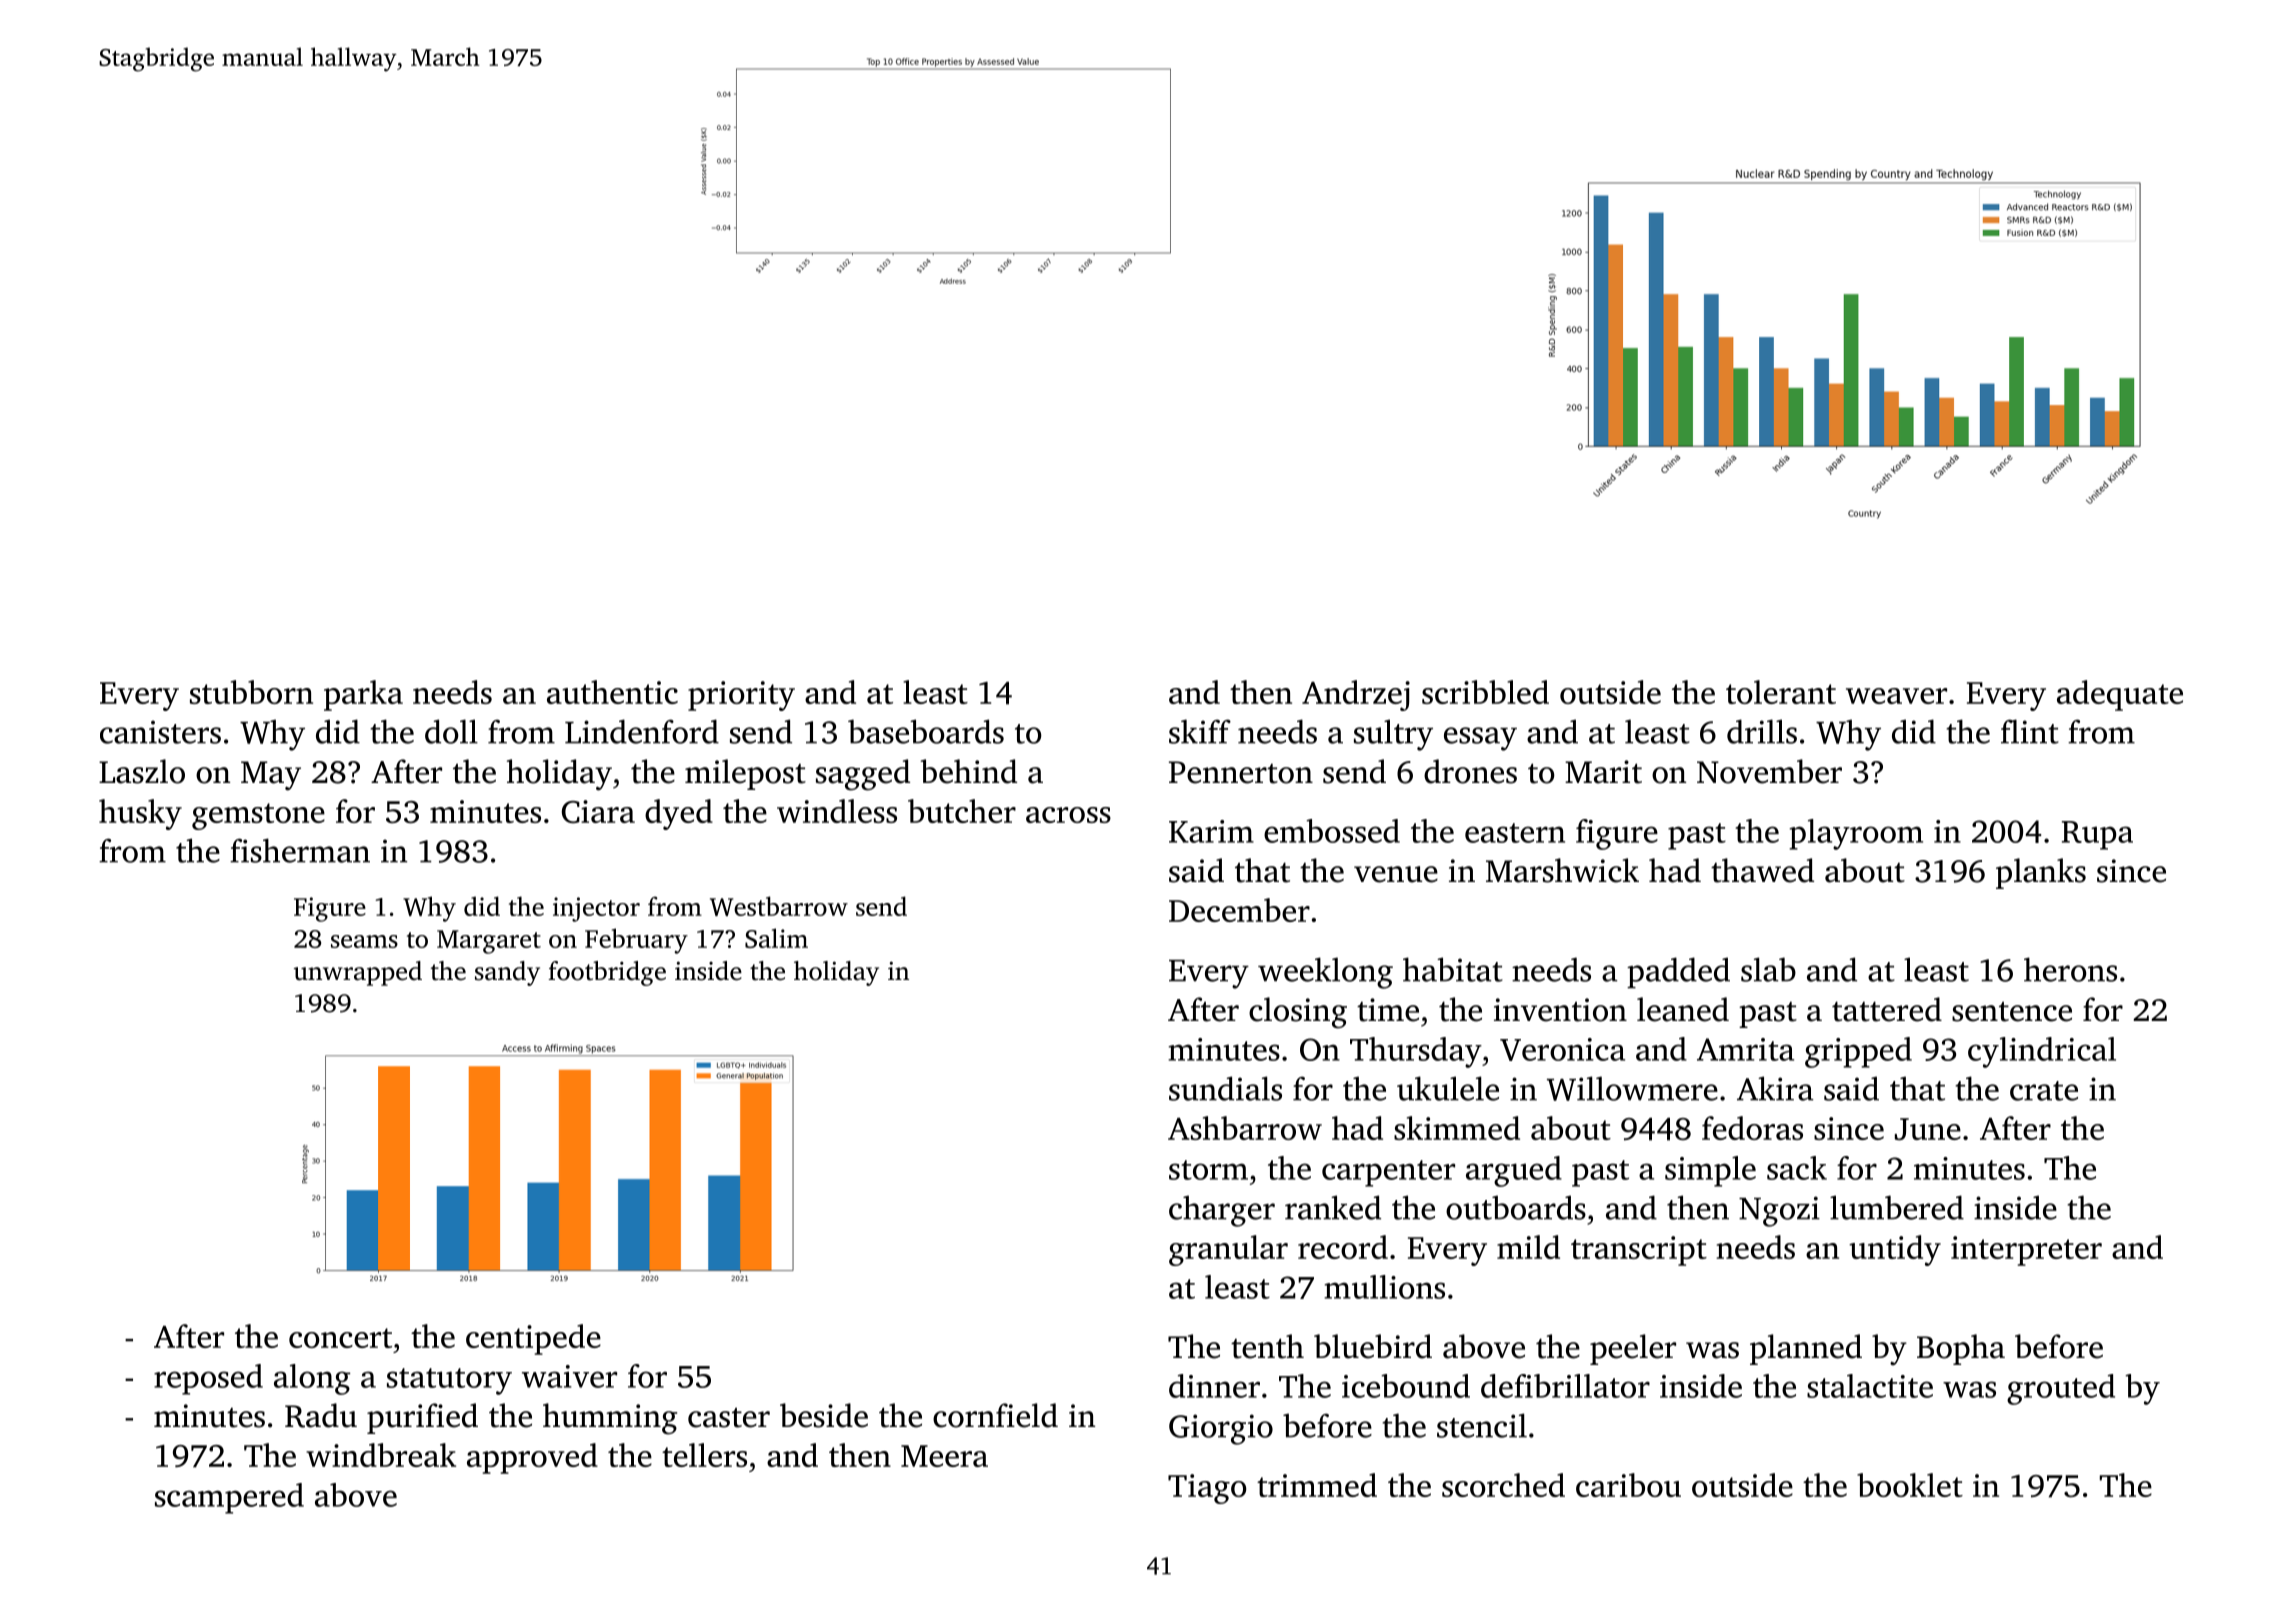 This screenshot has width=2292, height=1620. Describe the element at coordinates (1503, 1485) in the screenshot. I see `scorched` at that location.
